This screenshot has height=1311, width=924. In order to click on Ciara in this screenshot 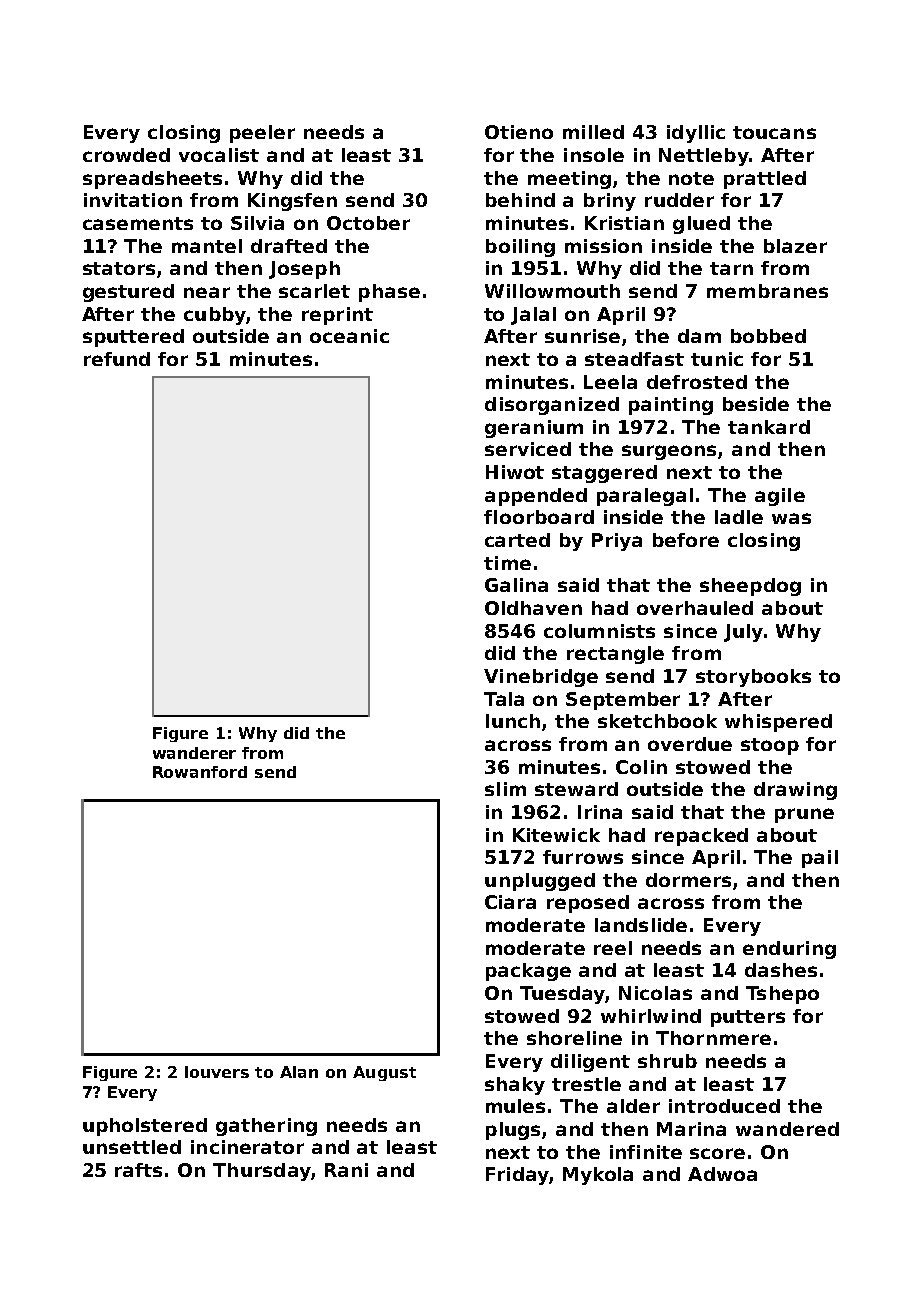, I will do `click(510, 902)`.
